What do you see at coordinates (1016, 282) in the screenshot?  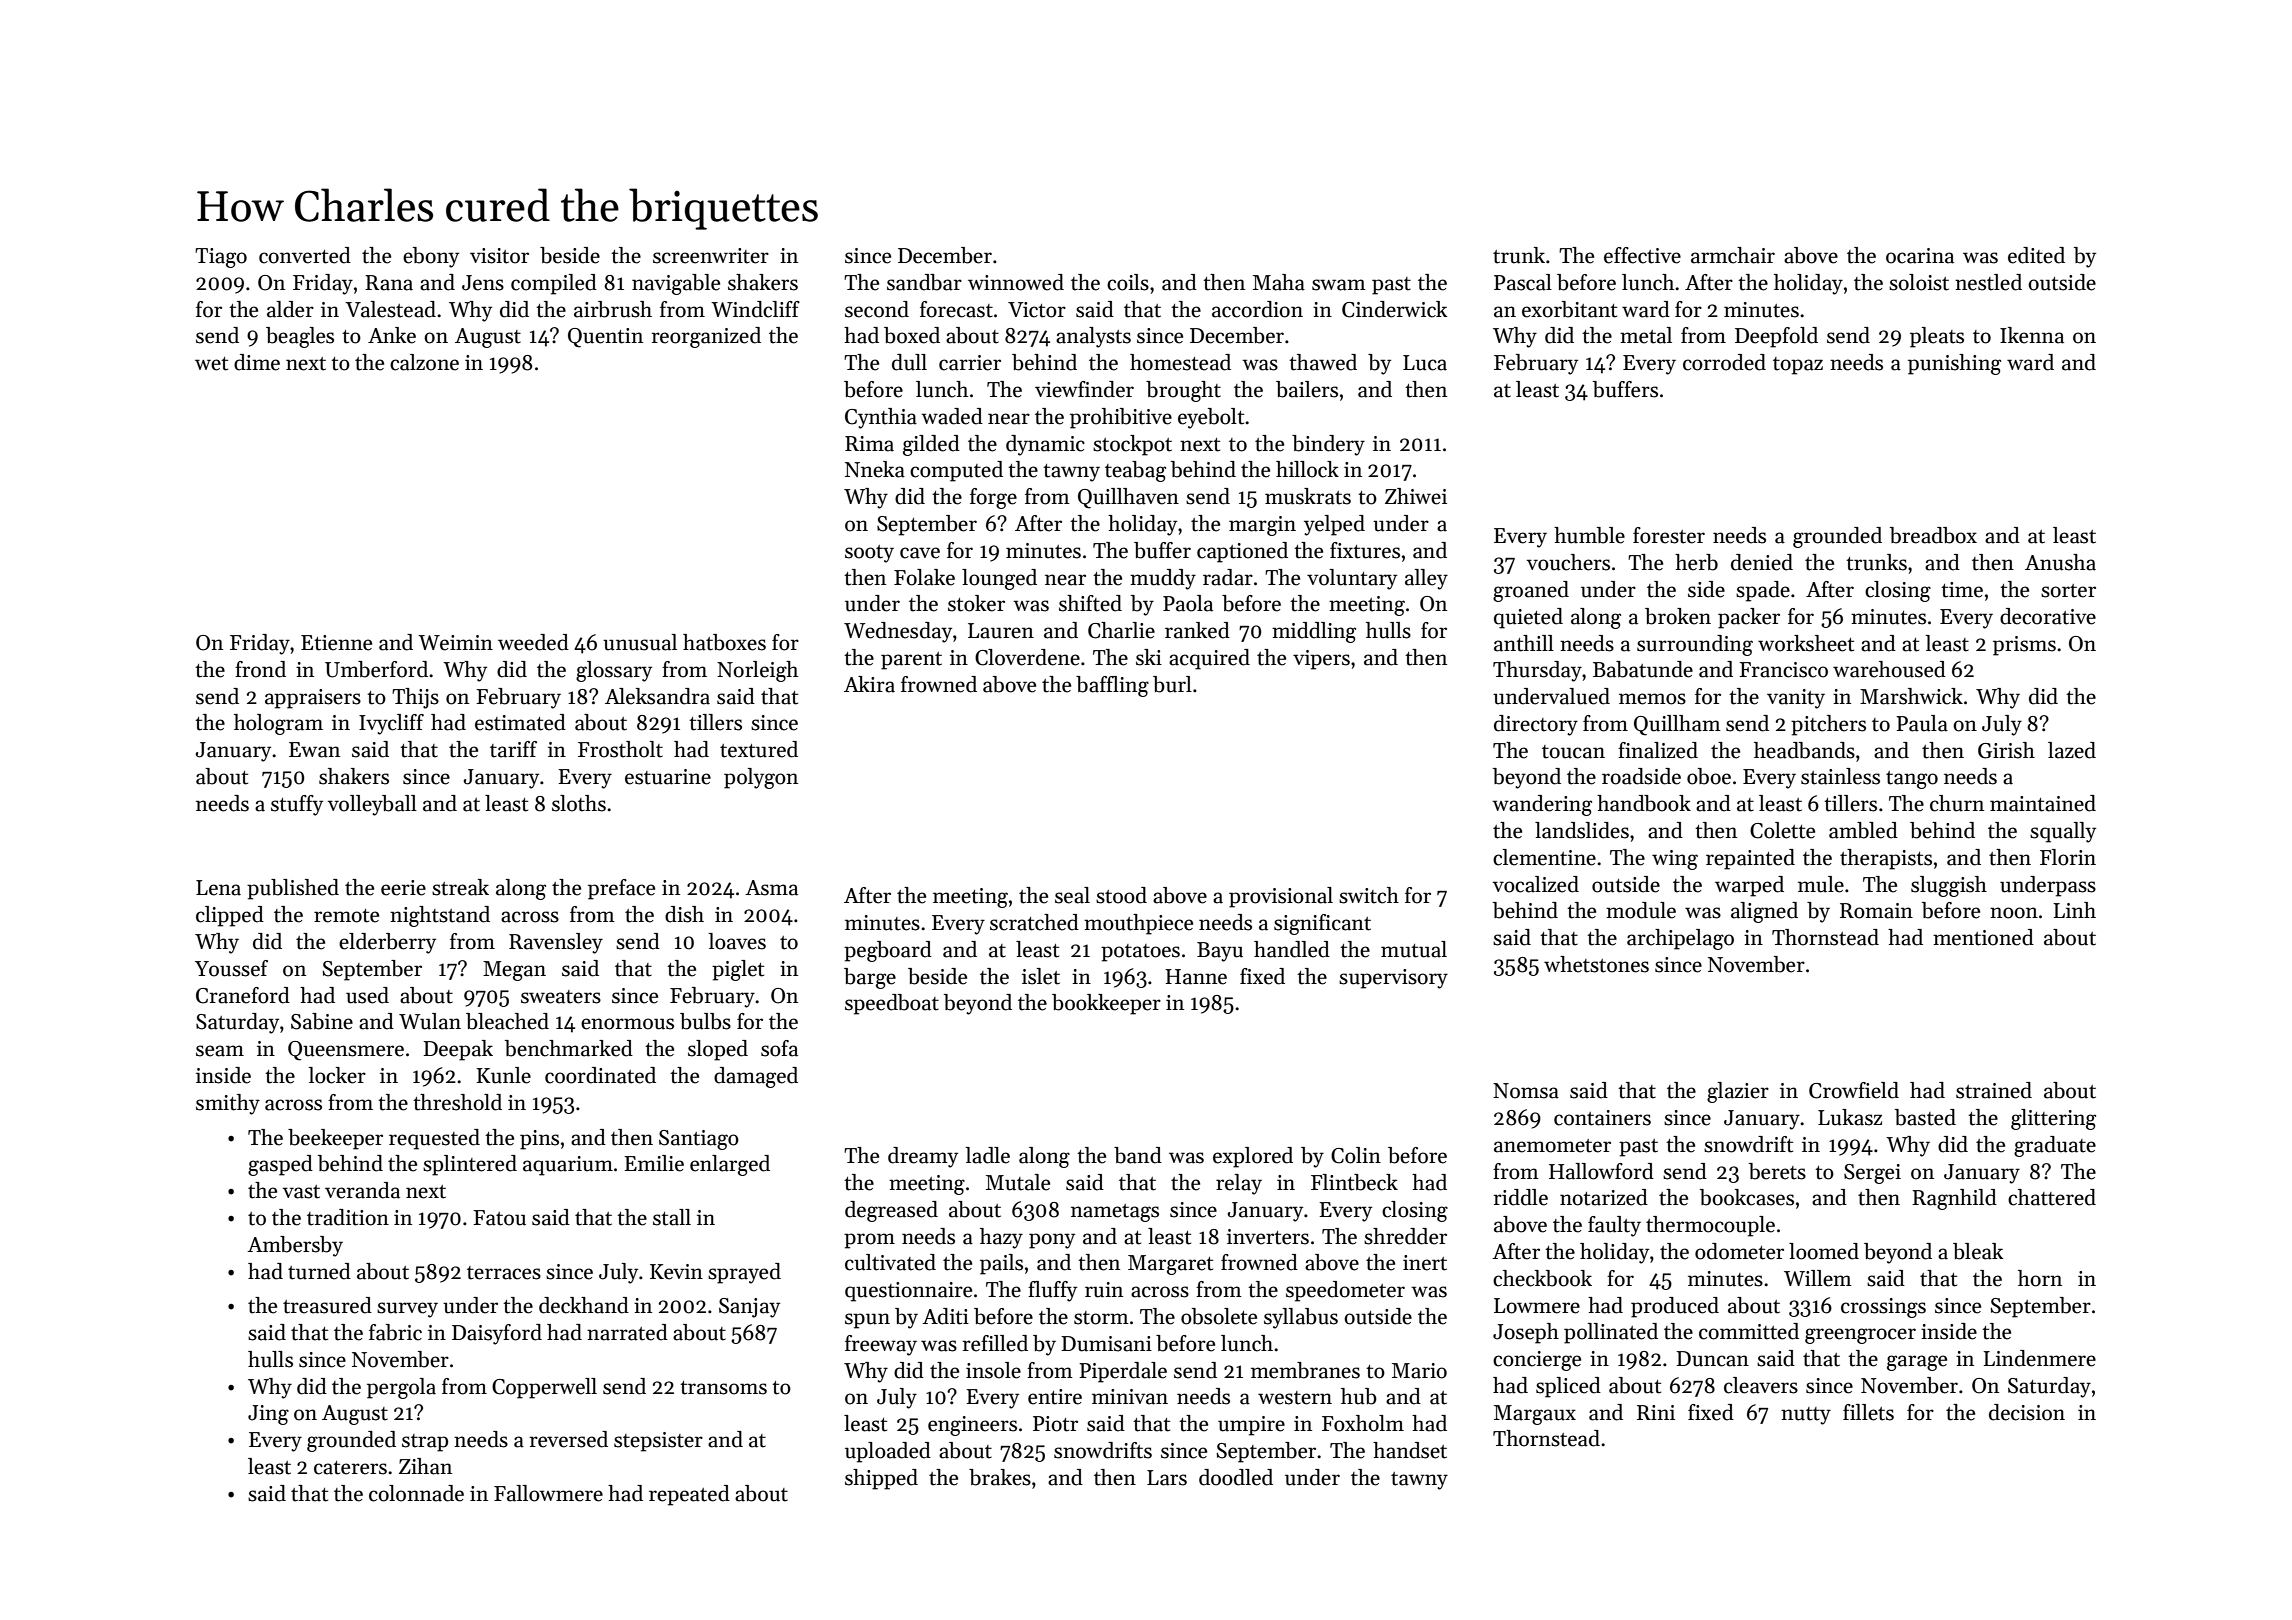 I see `winnowed` at bounding box center [1016, 282].
